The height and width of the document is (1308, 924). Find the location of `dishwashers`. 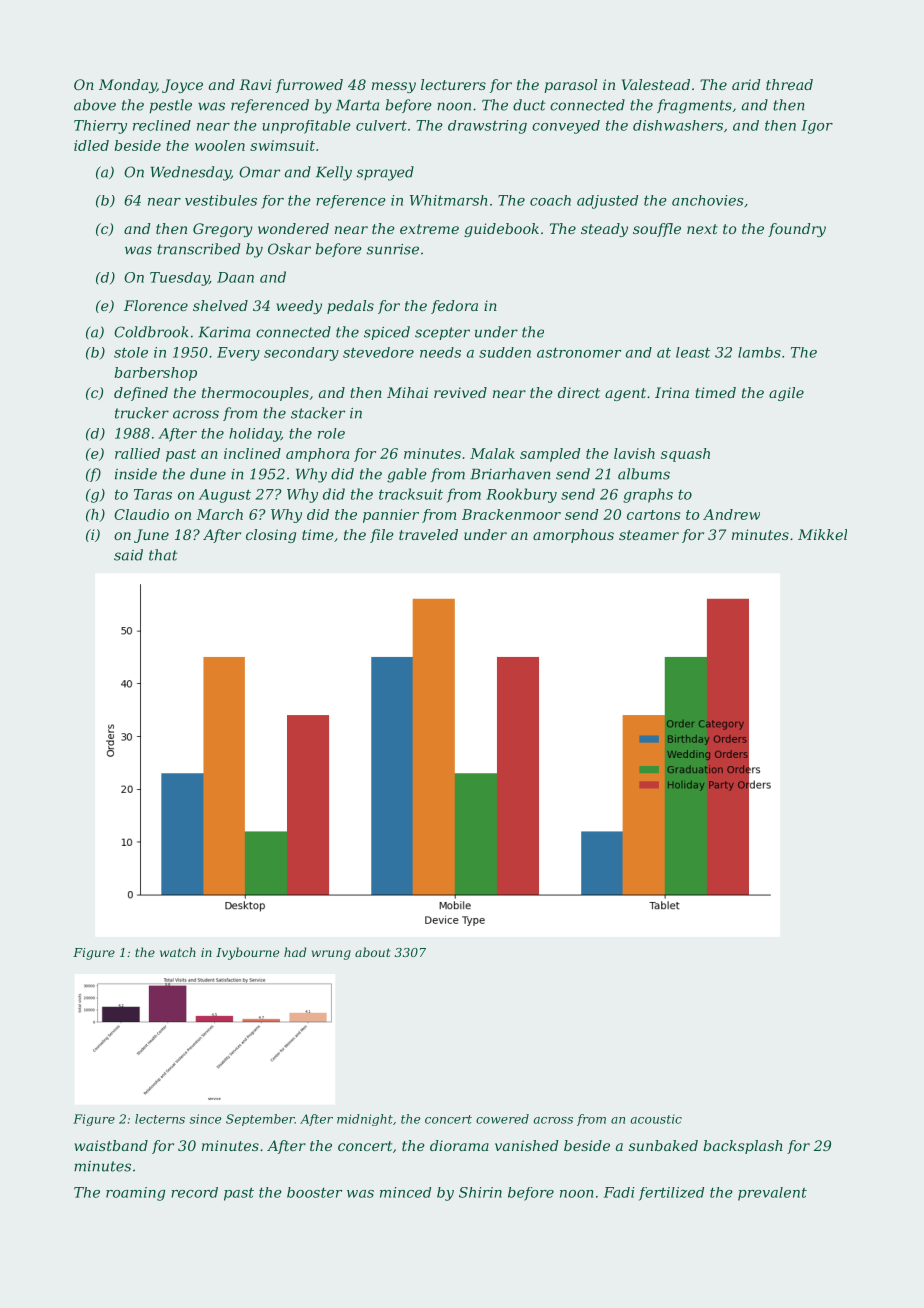

dishwashers is located at coordinates (678, 125).
